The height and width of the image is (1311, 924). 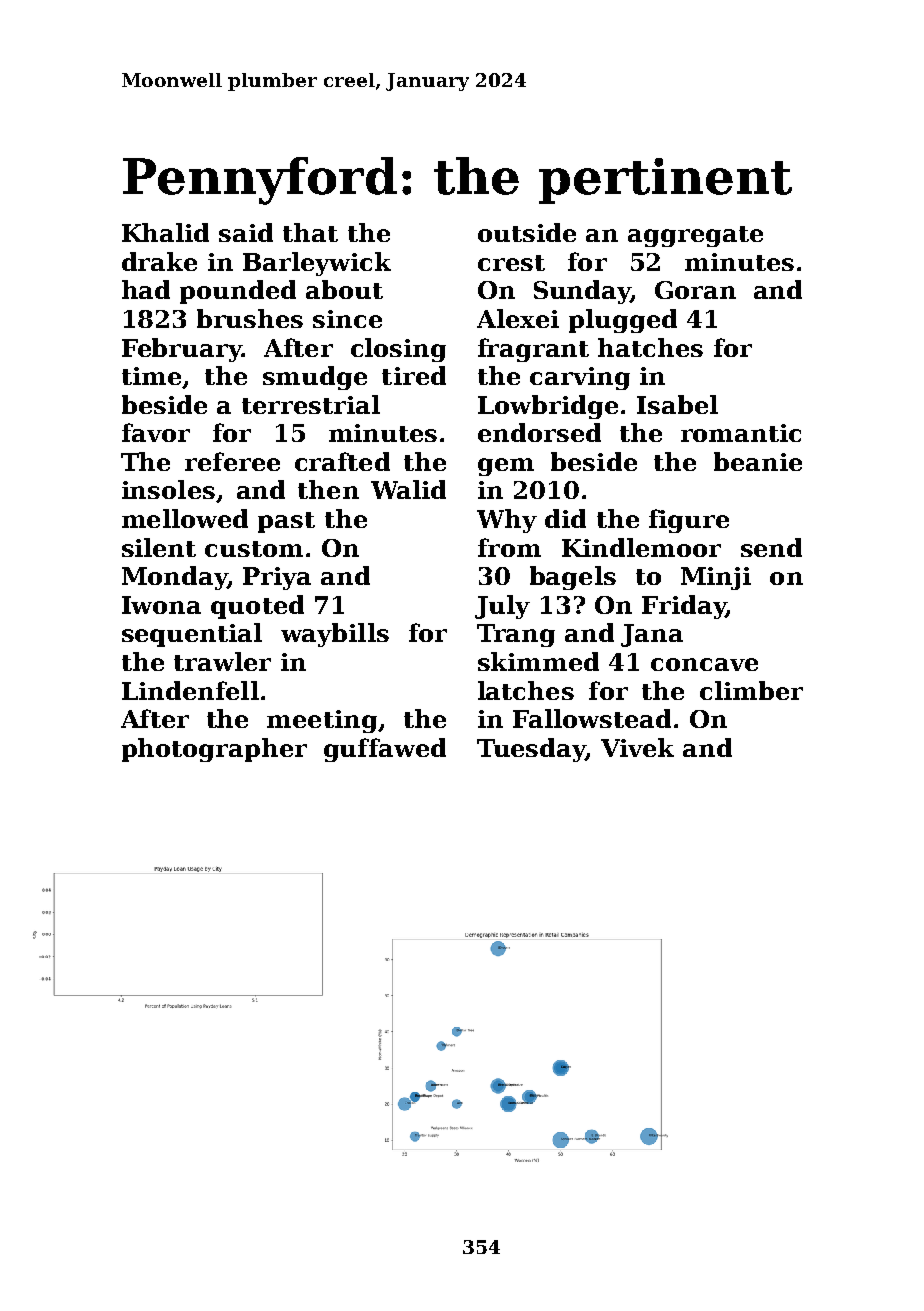 What do you see at coordinates (192, 635) in the image?
I see `sequential` at bounding box center [192, 635].
